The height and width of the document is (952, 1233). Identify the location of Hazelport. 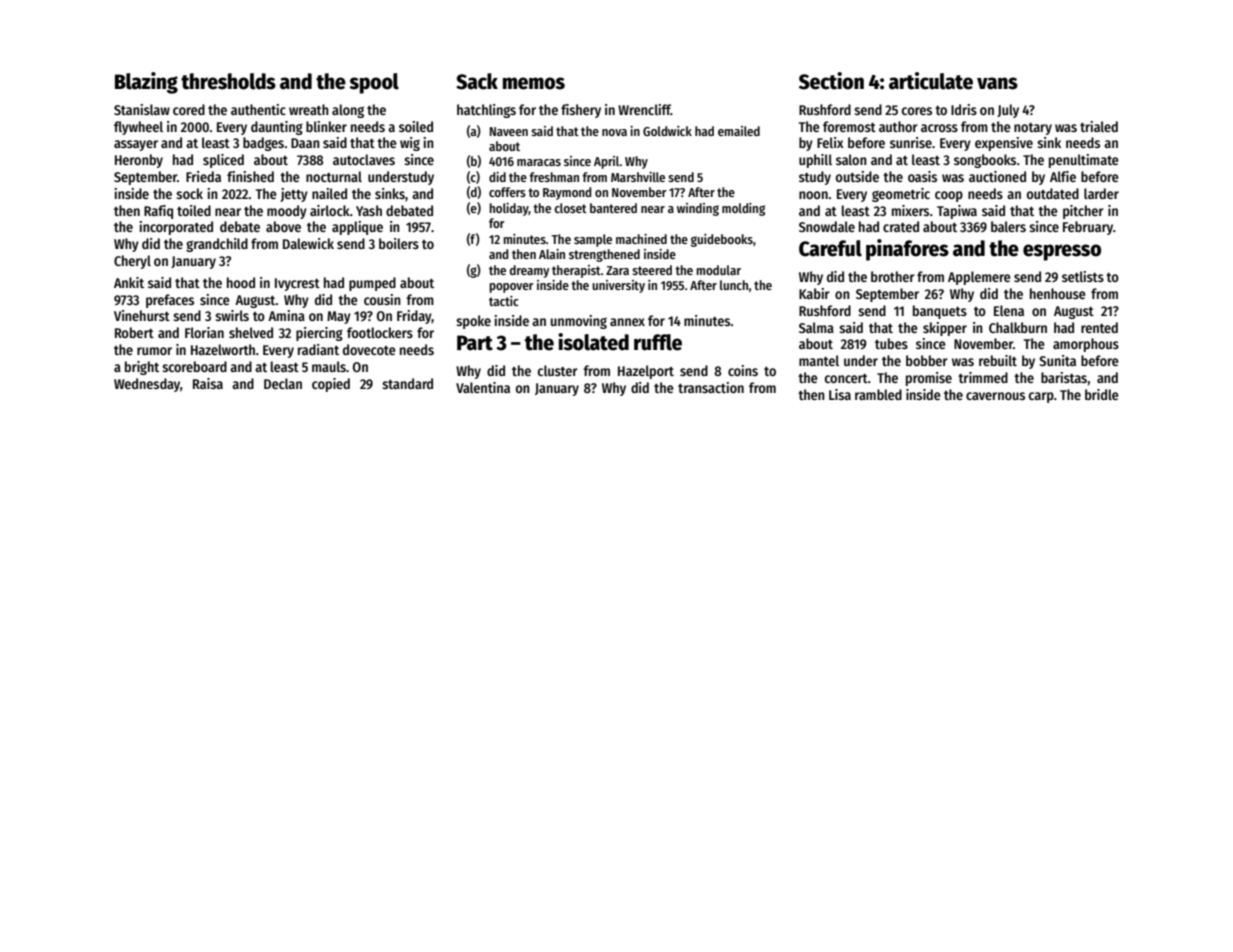
(646, 372).
